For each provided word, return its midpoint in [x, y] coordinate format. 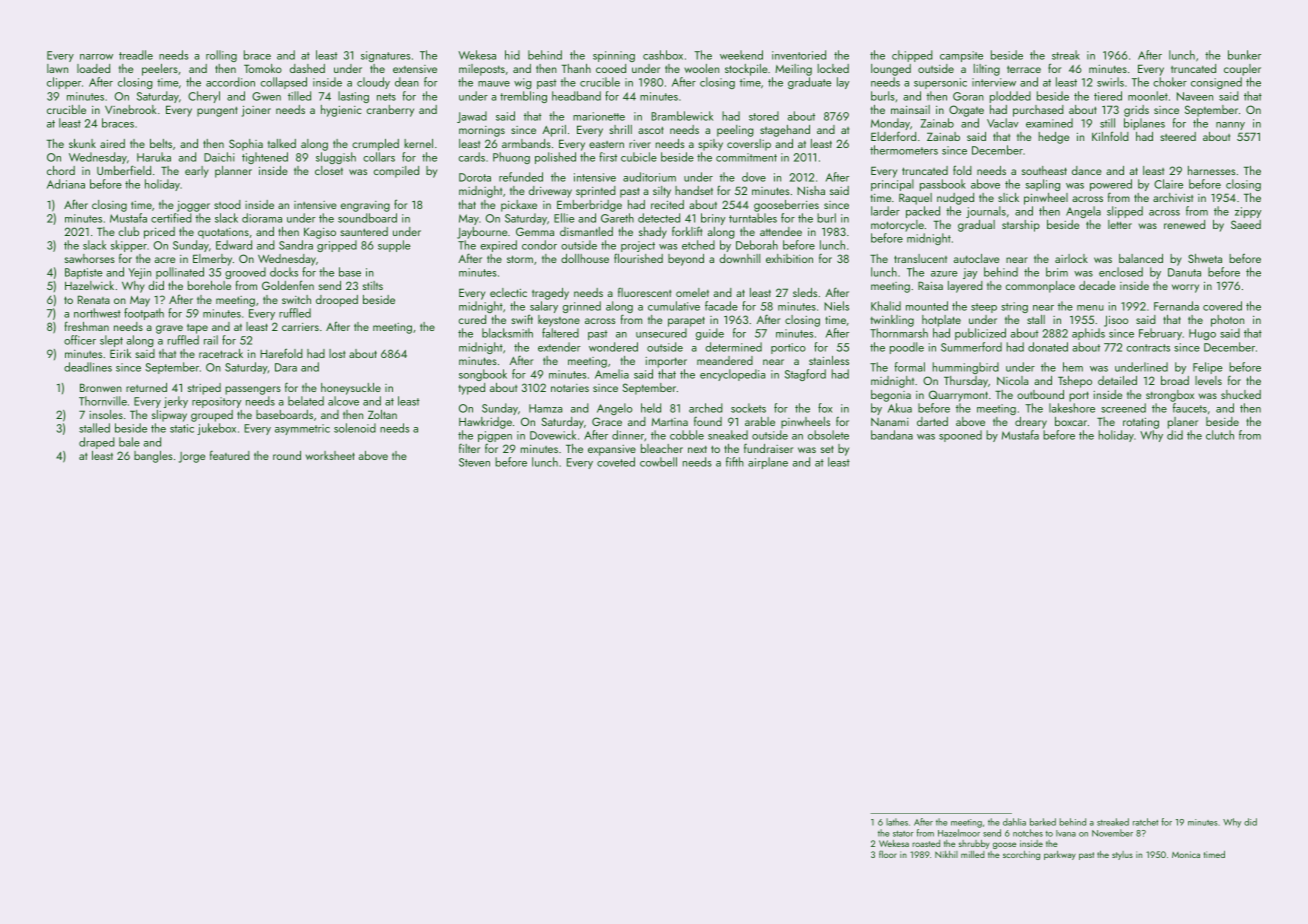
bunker [1244, 55]
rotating [1141, 423]
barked [1043, 822]
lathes [897, 822]
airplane [768, 463]
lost [337, 353]
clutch [1220, 435]
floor [888, 854]
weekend [741, 55]
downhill [739, 258]
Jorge [192, 457]
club [129, 231]
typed [471, 389]
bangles [153, 457]
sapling [1042, 185]
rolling [221, 56]
